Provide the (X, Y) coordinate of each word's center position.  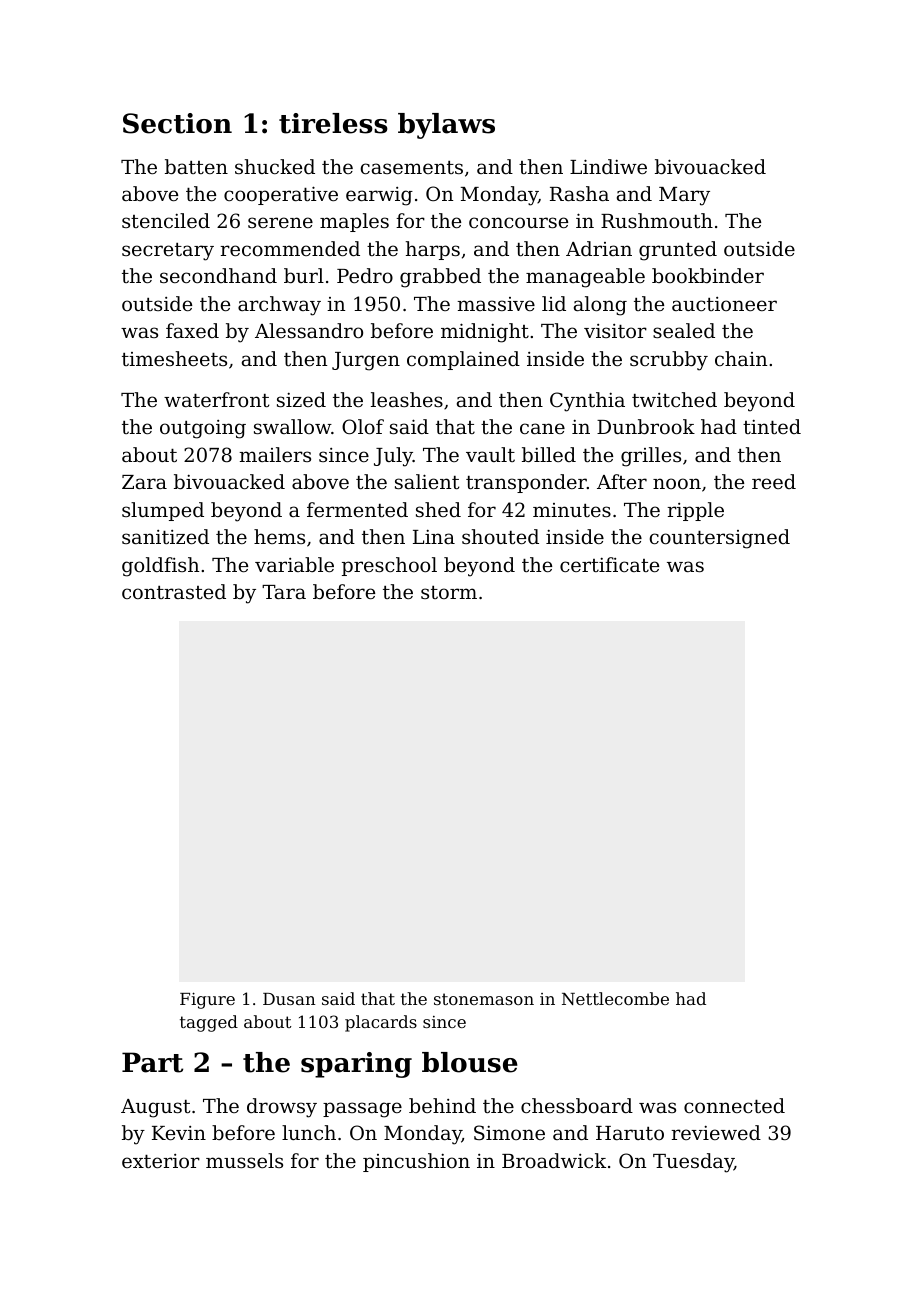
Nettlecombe (615, 998)
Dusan (289, 999)
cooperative (281, 195)
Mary (684, 196)
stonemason (484, 999)
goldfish (160, 567)
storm (449, 592)
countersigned (719, 539)
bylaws (446, 126)
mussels (244, 1160)
